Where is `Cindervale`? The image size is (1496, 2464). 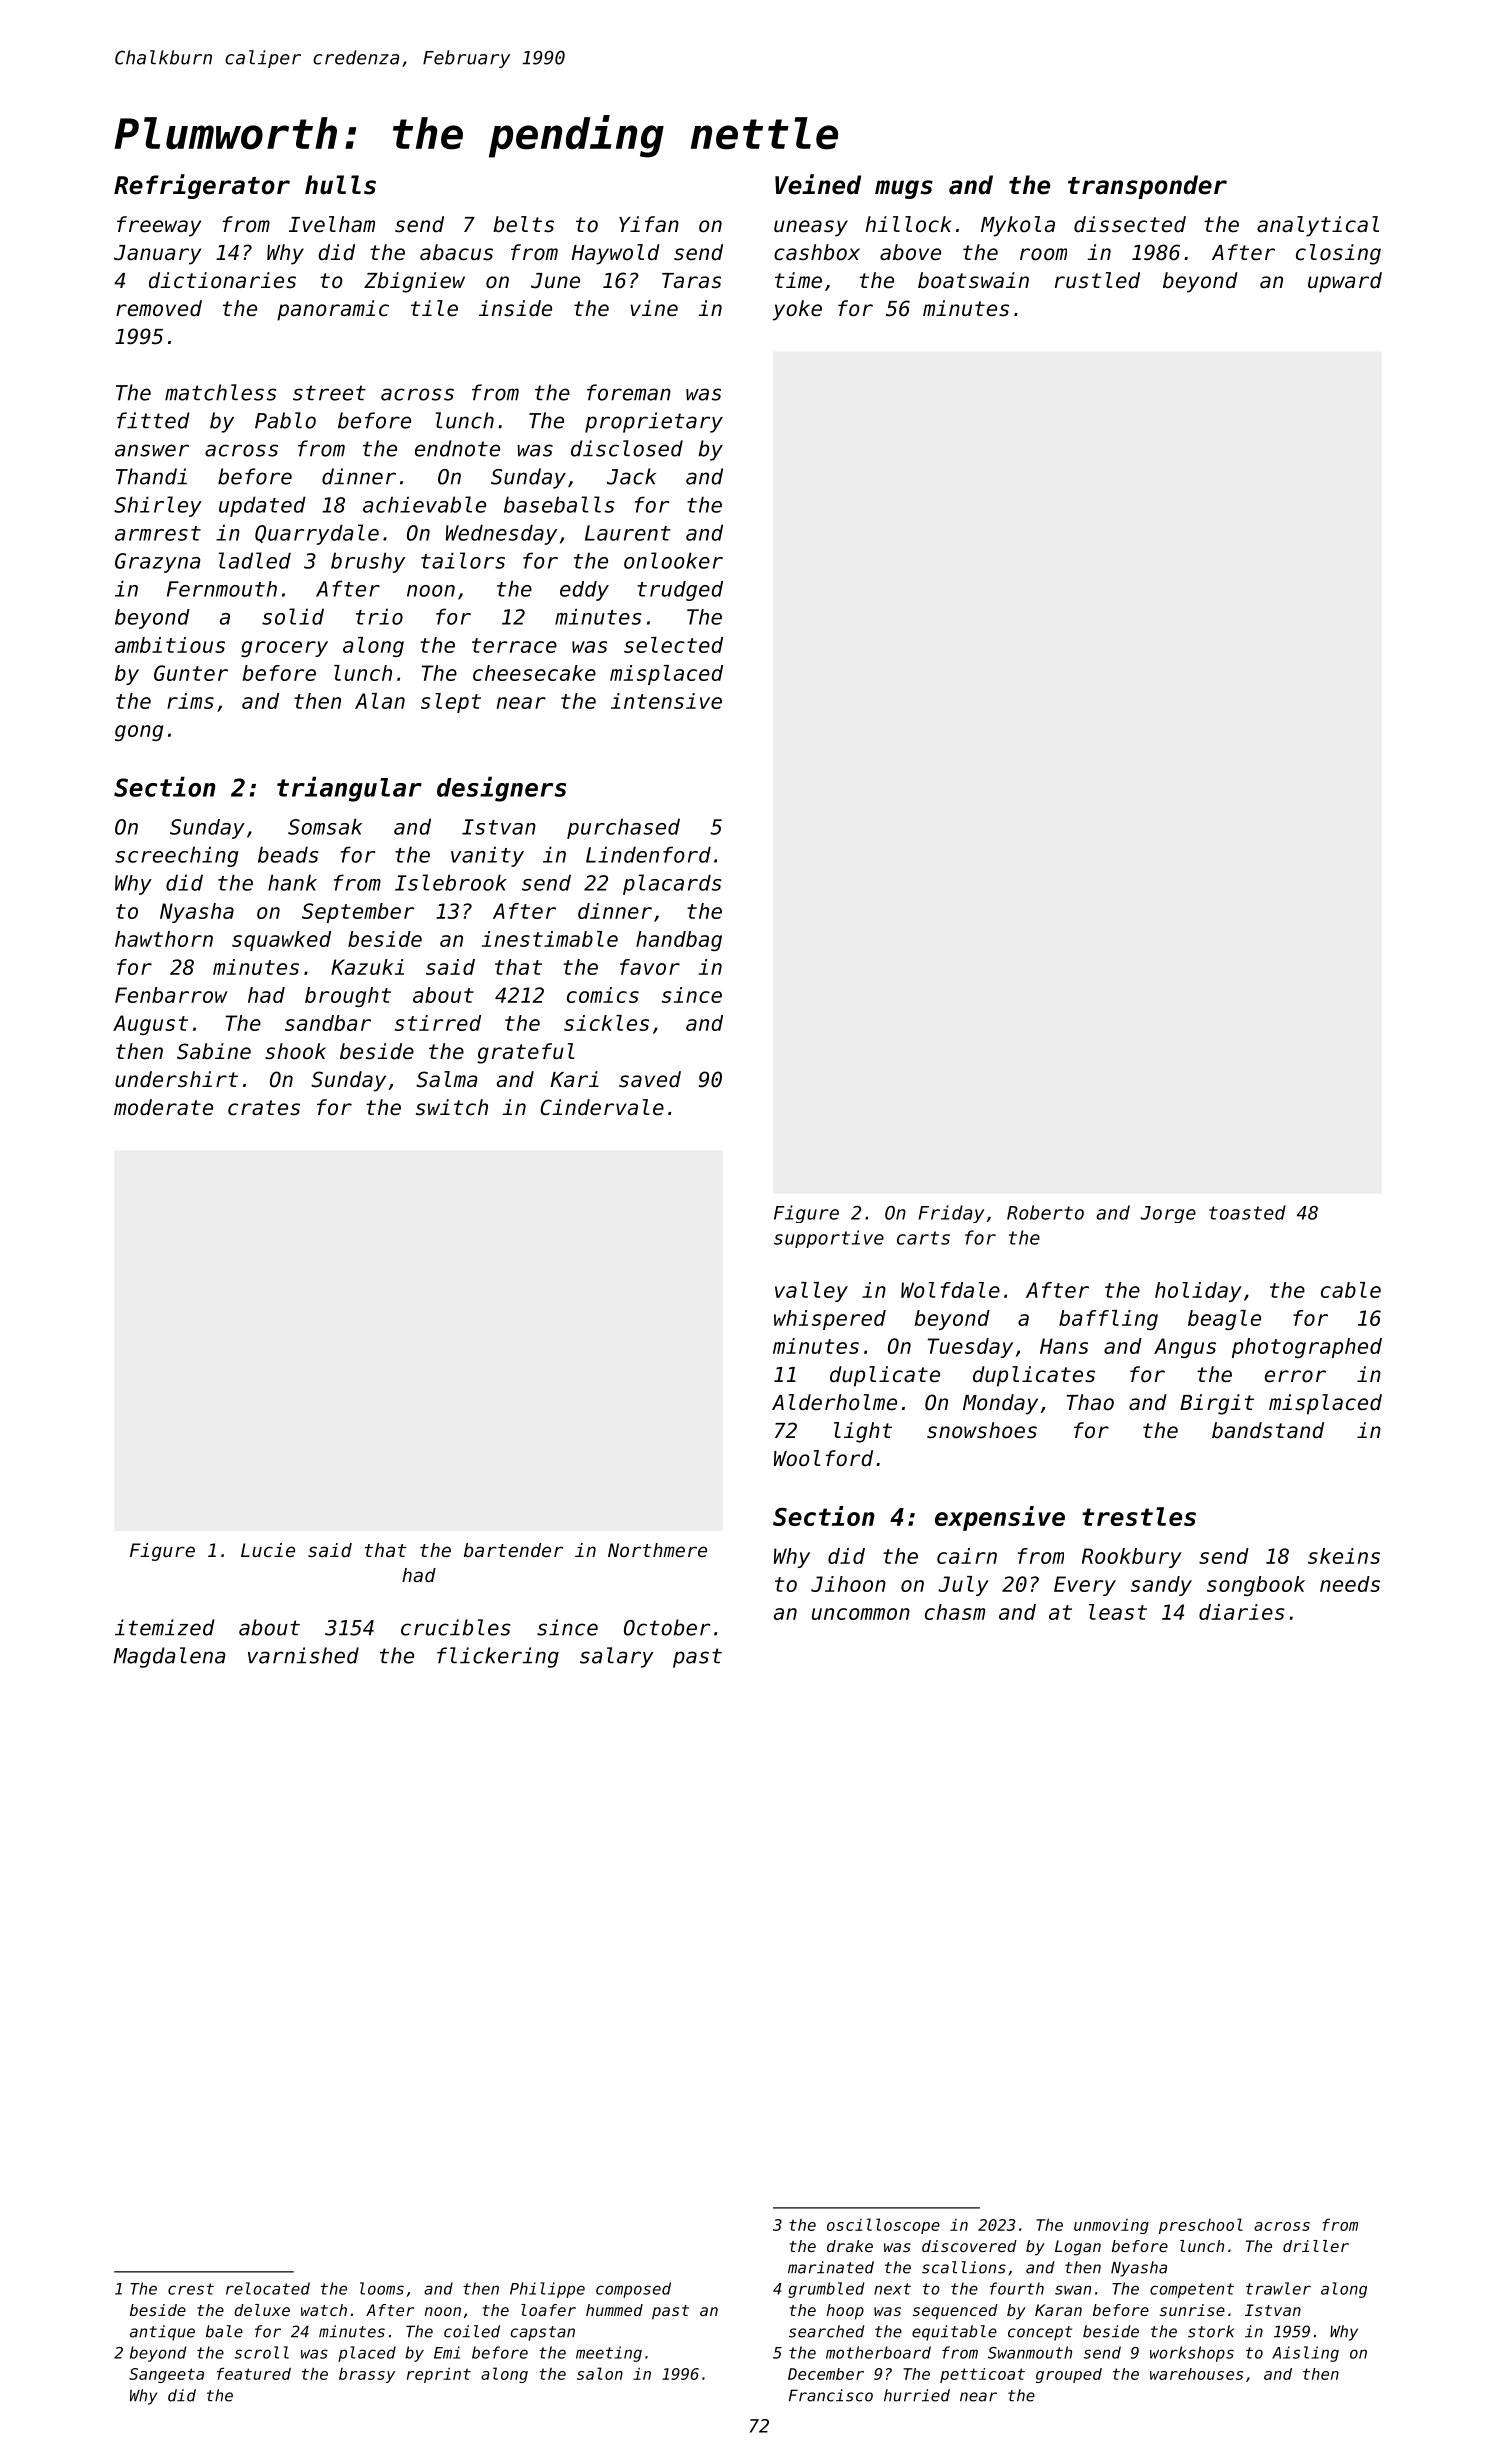 Cindervale is located at coordinates (602, 1107).
